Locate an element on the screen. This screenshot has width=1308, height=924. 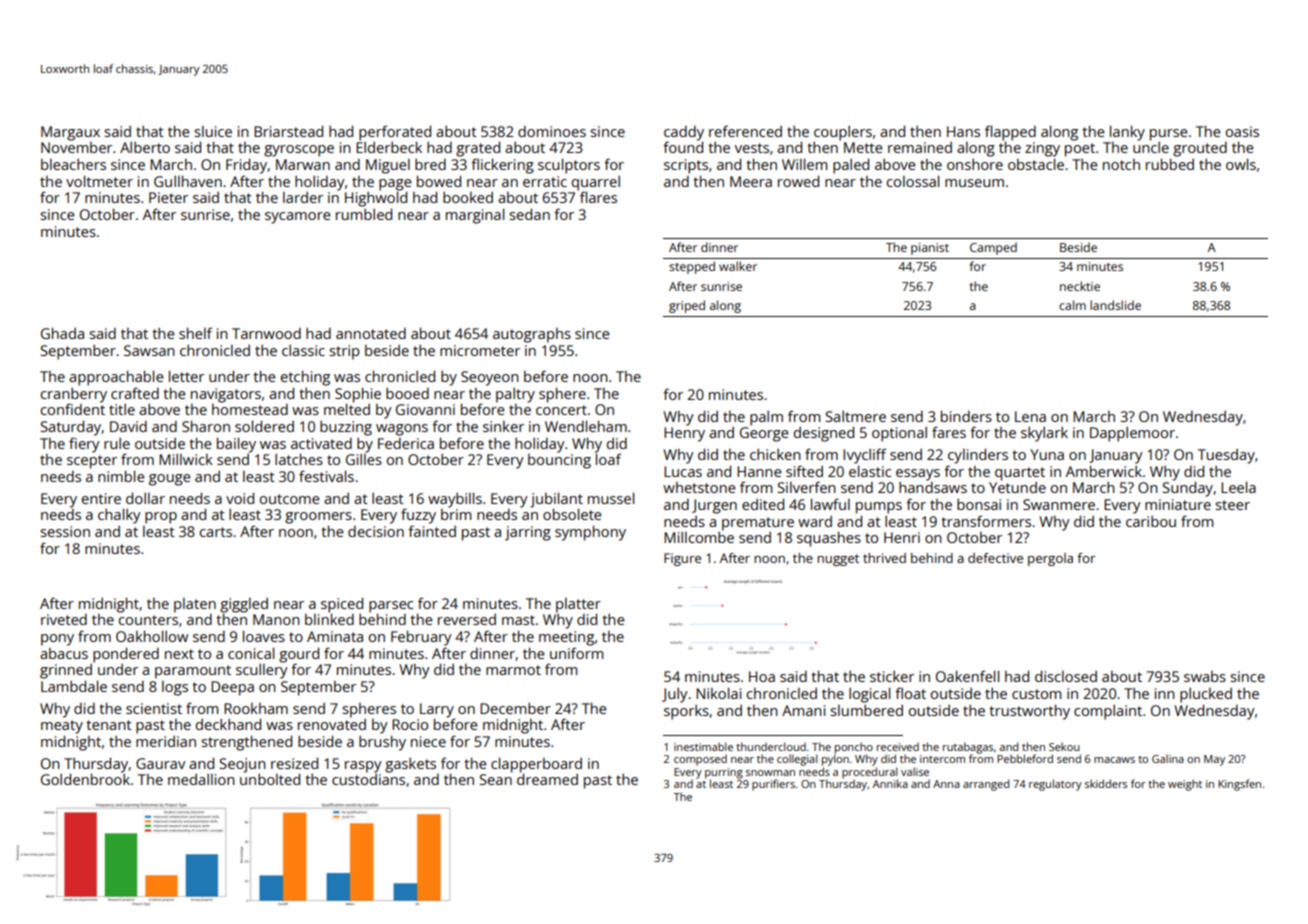
plucked is located at coordinates (1206, 695).
